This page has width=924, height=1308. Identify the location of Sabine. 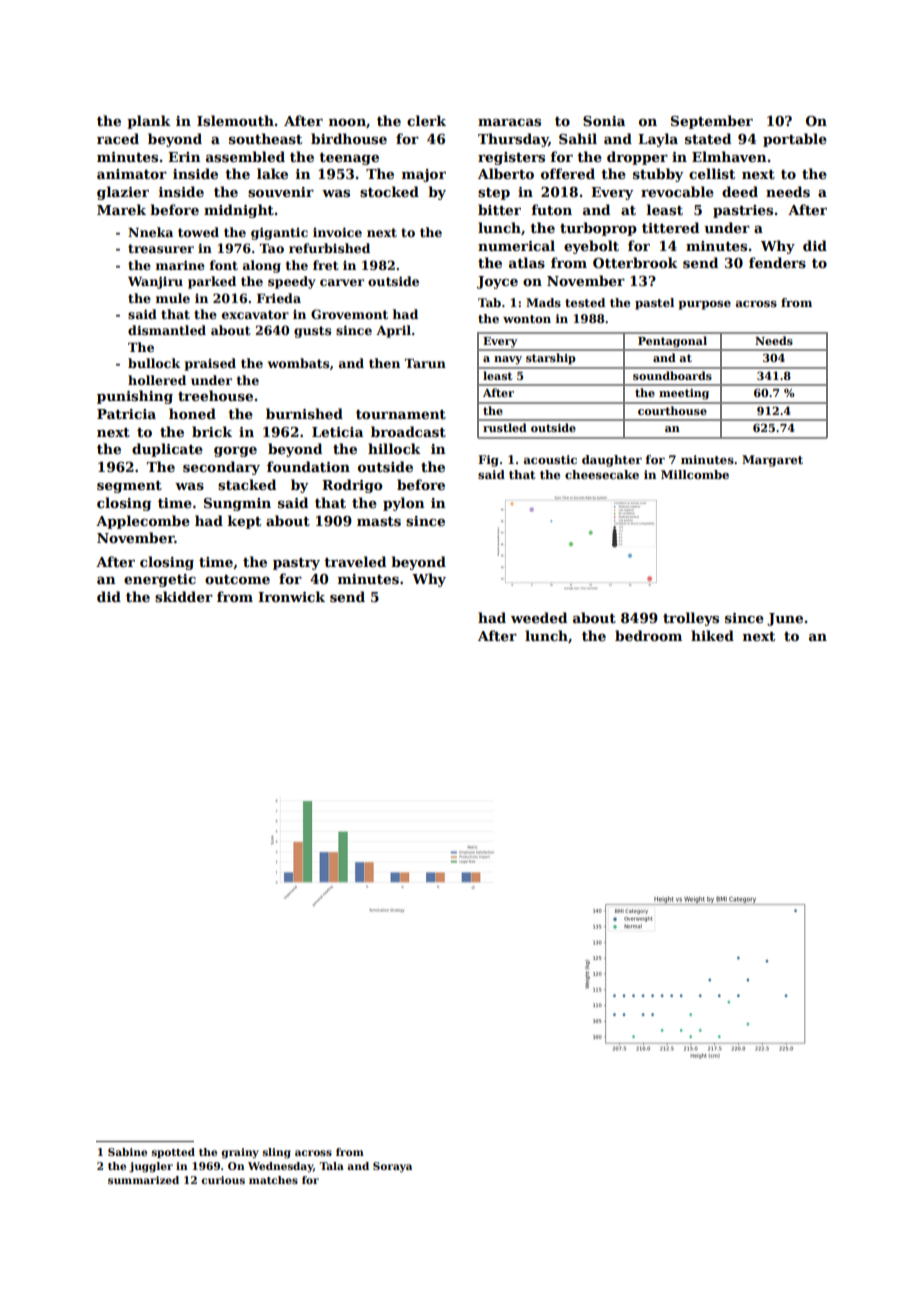
(127, 1152).
